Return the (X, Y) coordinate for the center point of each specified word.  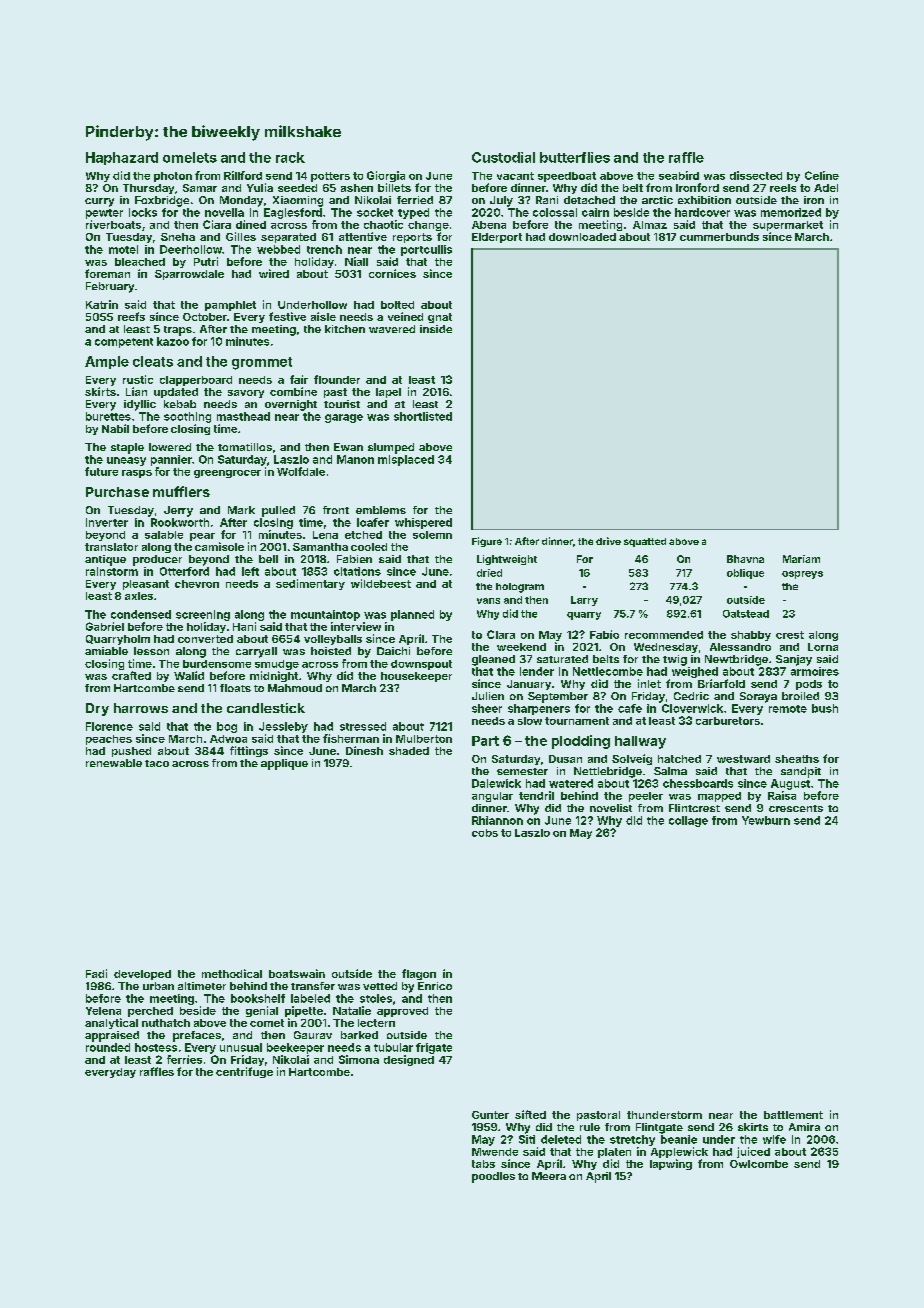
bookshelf (258, 998)
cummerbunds (719, 237)
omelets (190, 157)
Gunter (490, 1115)
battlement (793, 1115)
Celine (822, 175)
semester (522, 771)
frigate (434, 1048)
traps (178, 331)
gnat (440, 318)
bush (825, 708)
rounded (108, 1047)
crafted (131, 675)
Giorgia (386, 176)
